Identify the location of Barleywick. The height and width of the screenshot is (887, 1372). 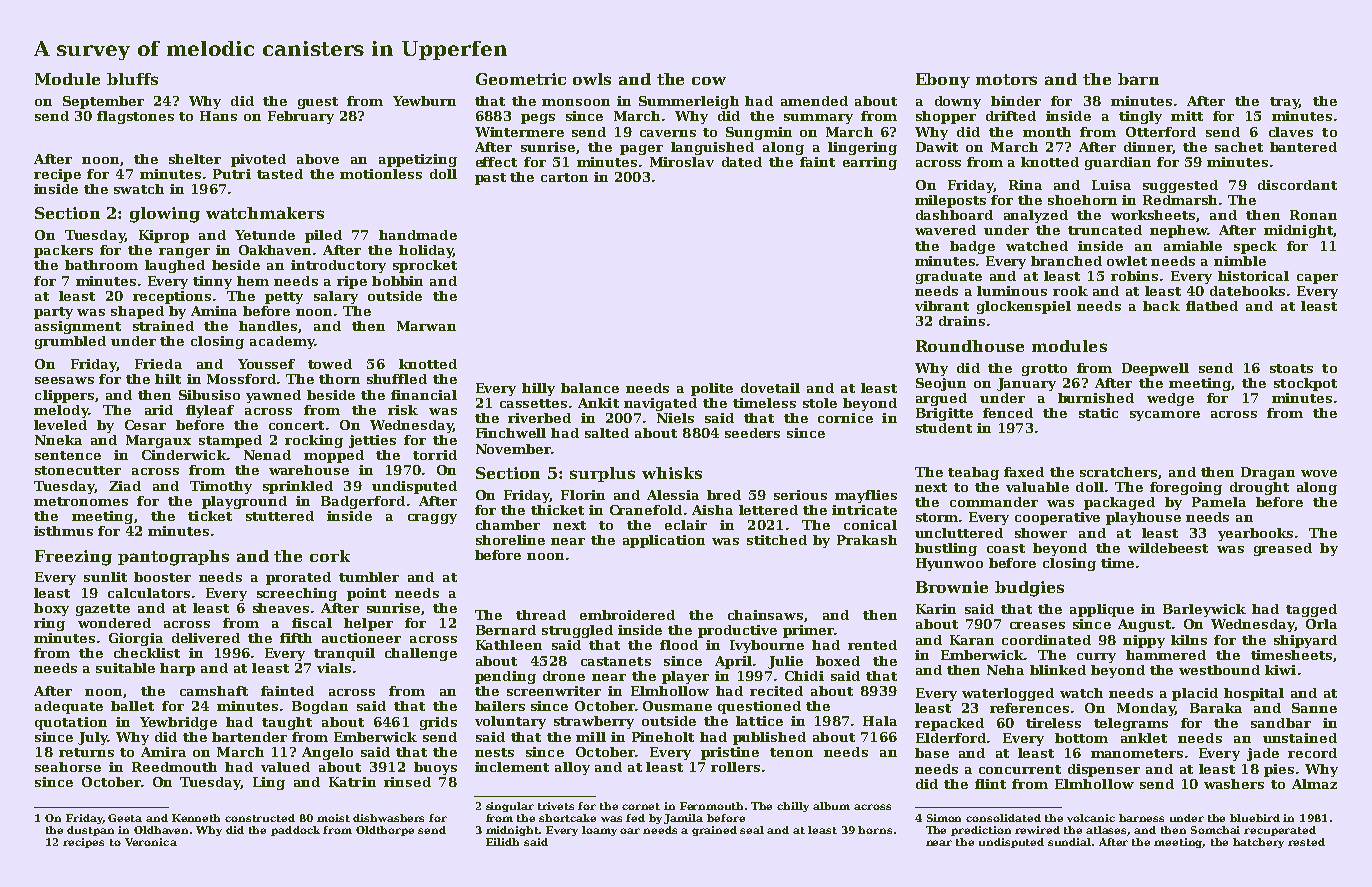
(1204, 610).
